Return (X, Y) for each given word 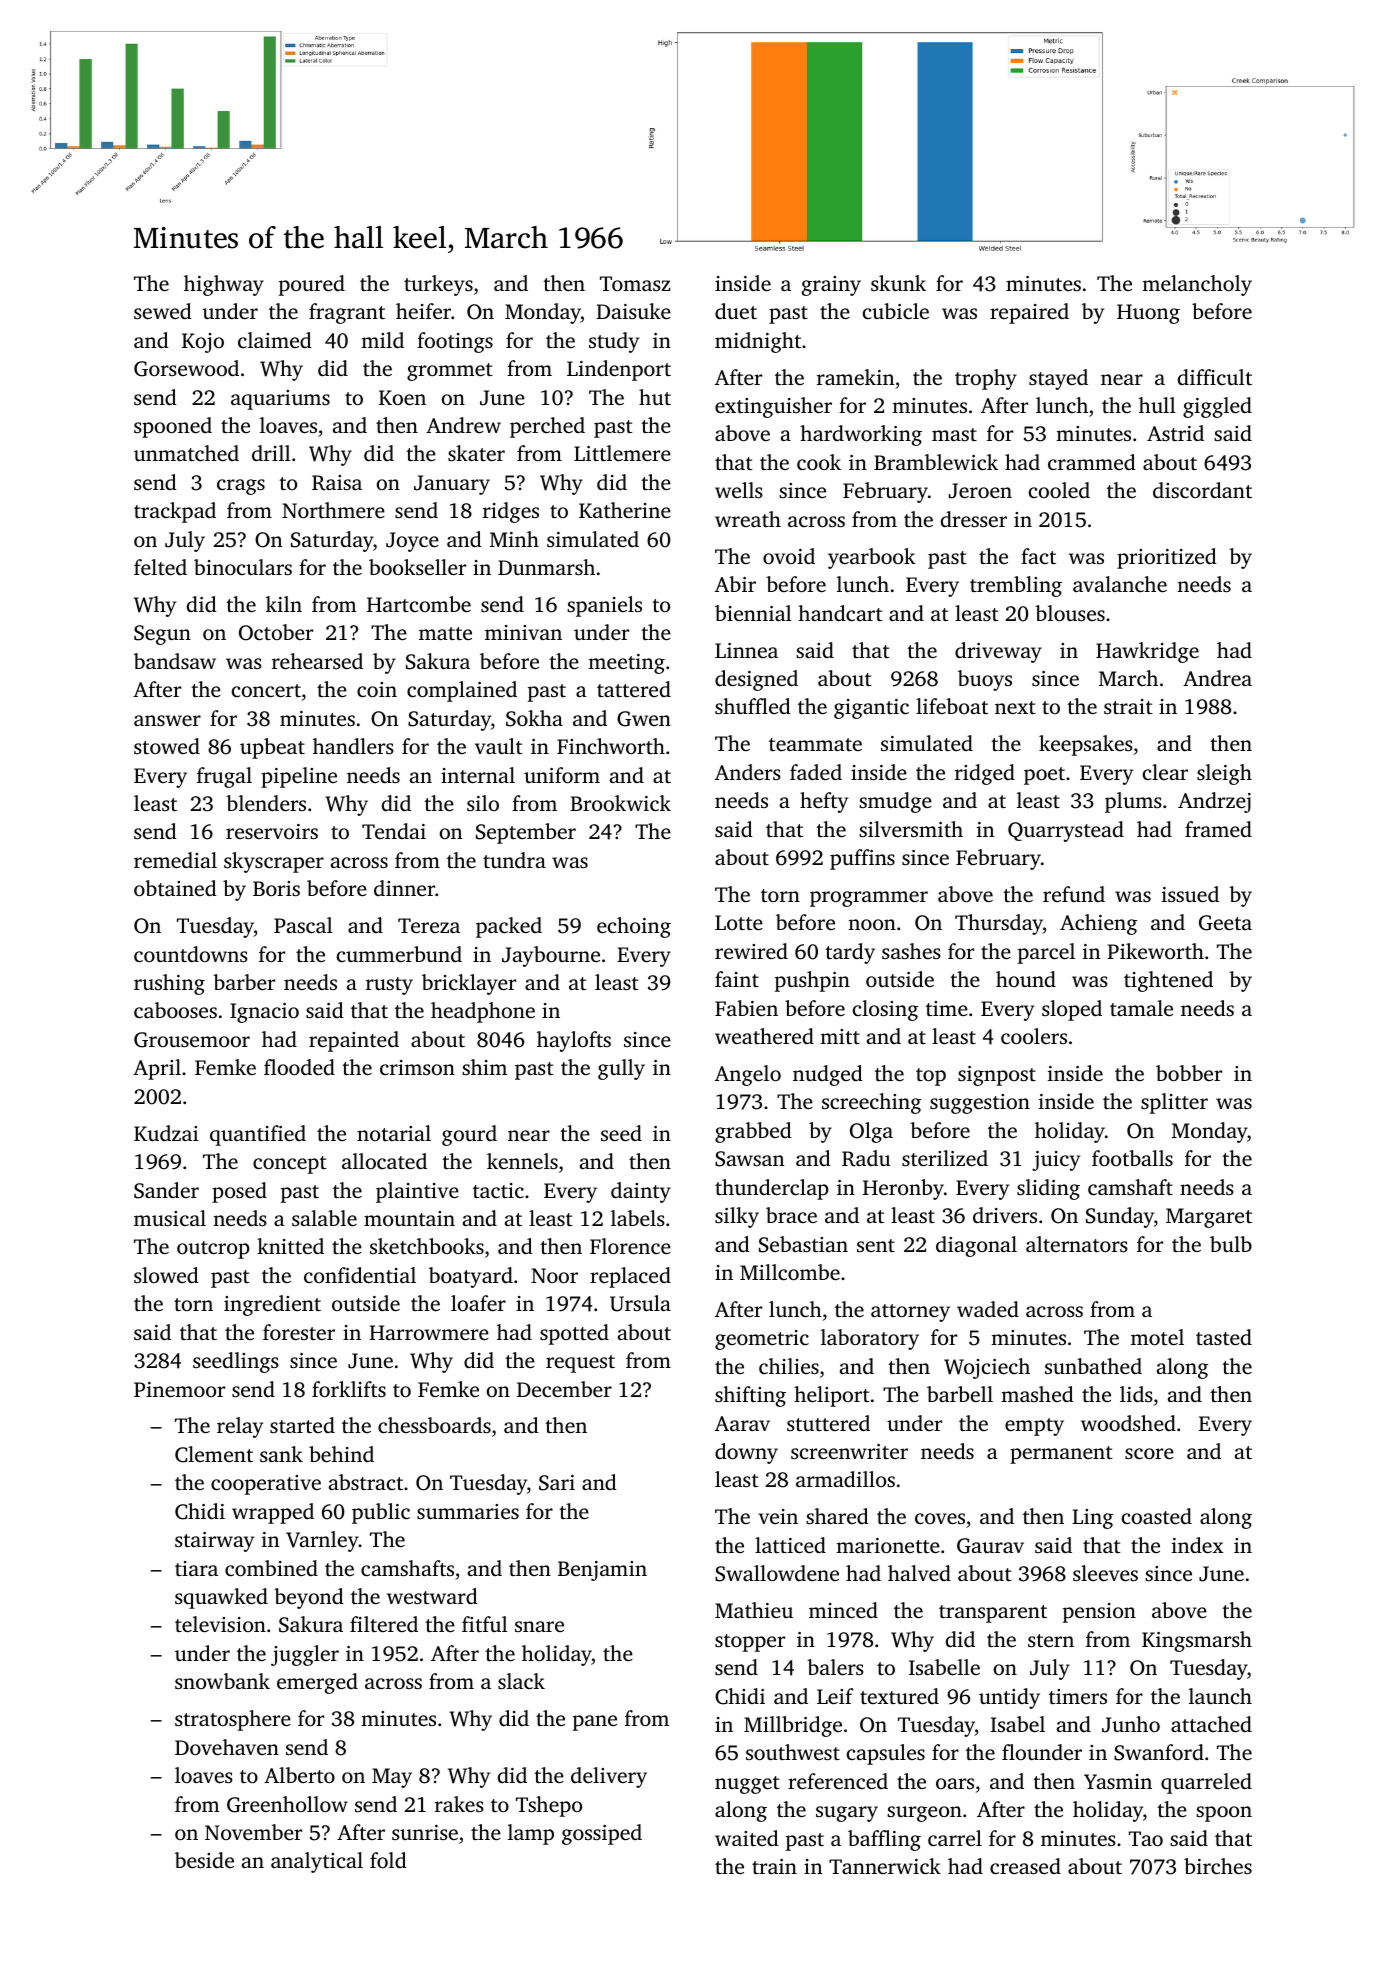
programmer (869, 899)
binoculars (243, 567)
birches (1218, 1866)
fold (388, 1860)
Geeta (1225, 923)
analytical (317, 1862)
